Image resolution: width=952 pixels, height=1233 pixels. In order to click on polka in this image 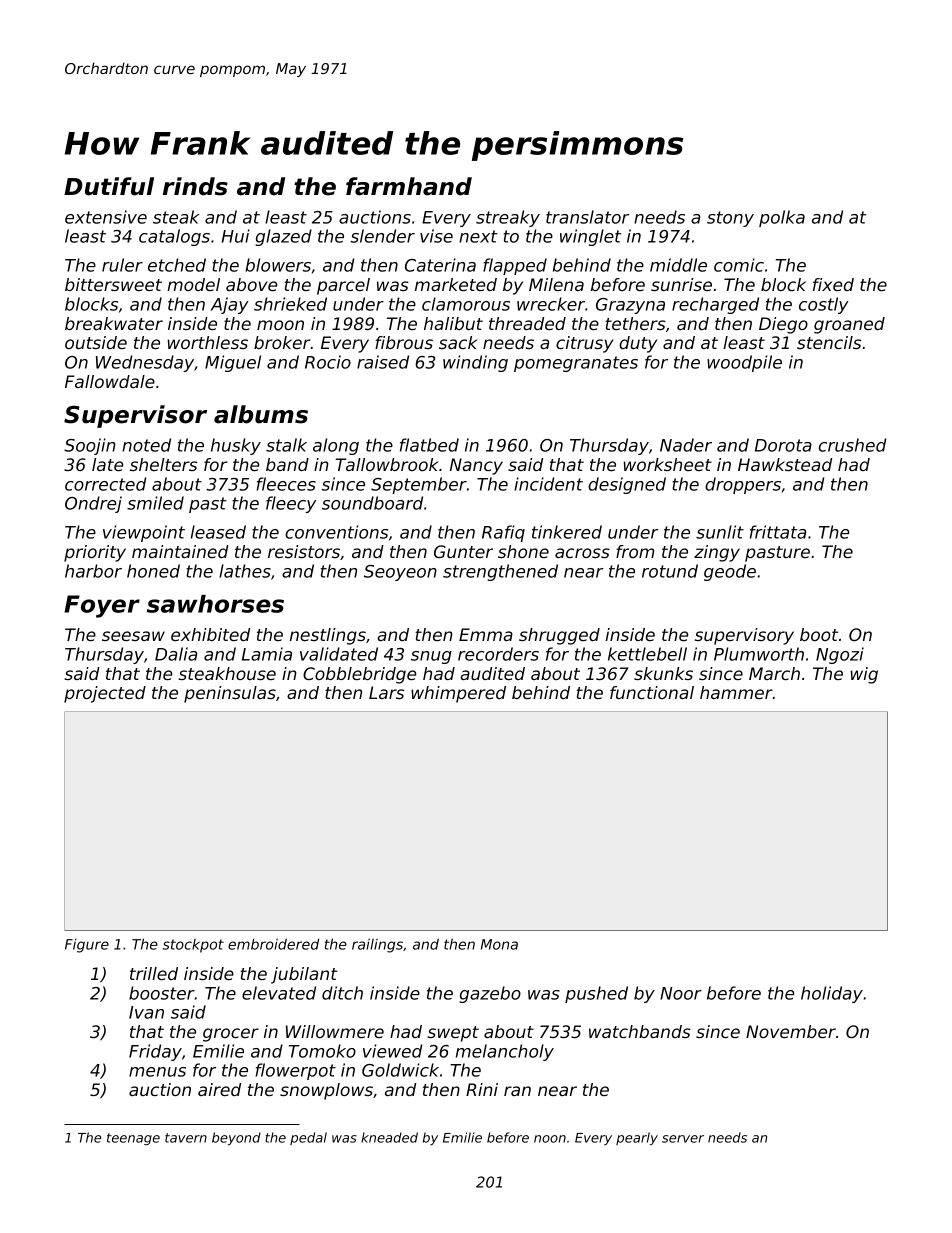, I will do `click(782, 218)`.
